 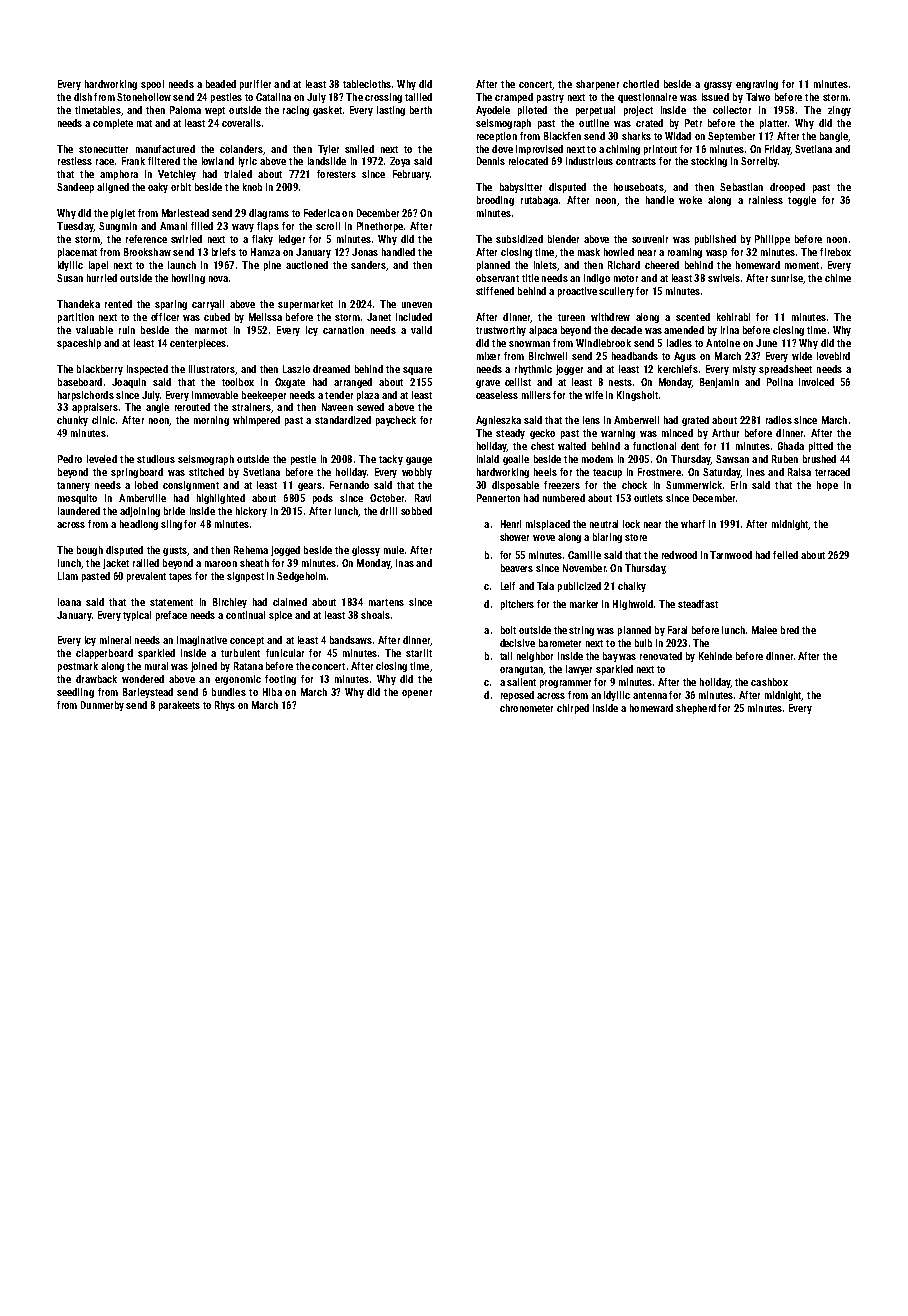 I want to click on Rhys, so click(x=225, y=706).
